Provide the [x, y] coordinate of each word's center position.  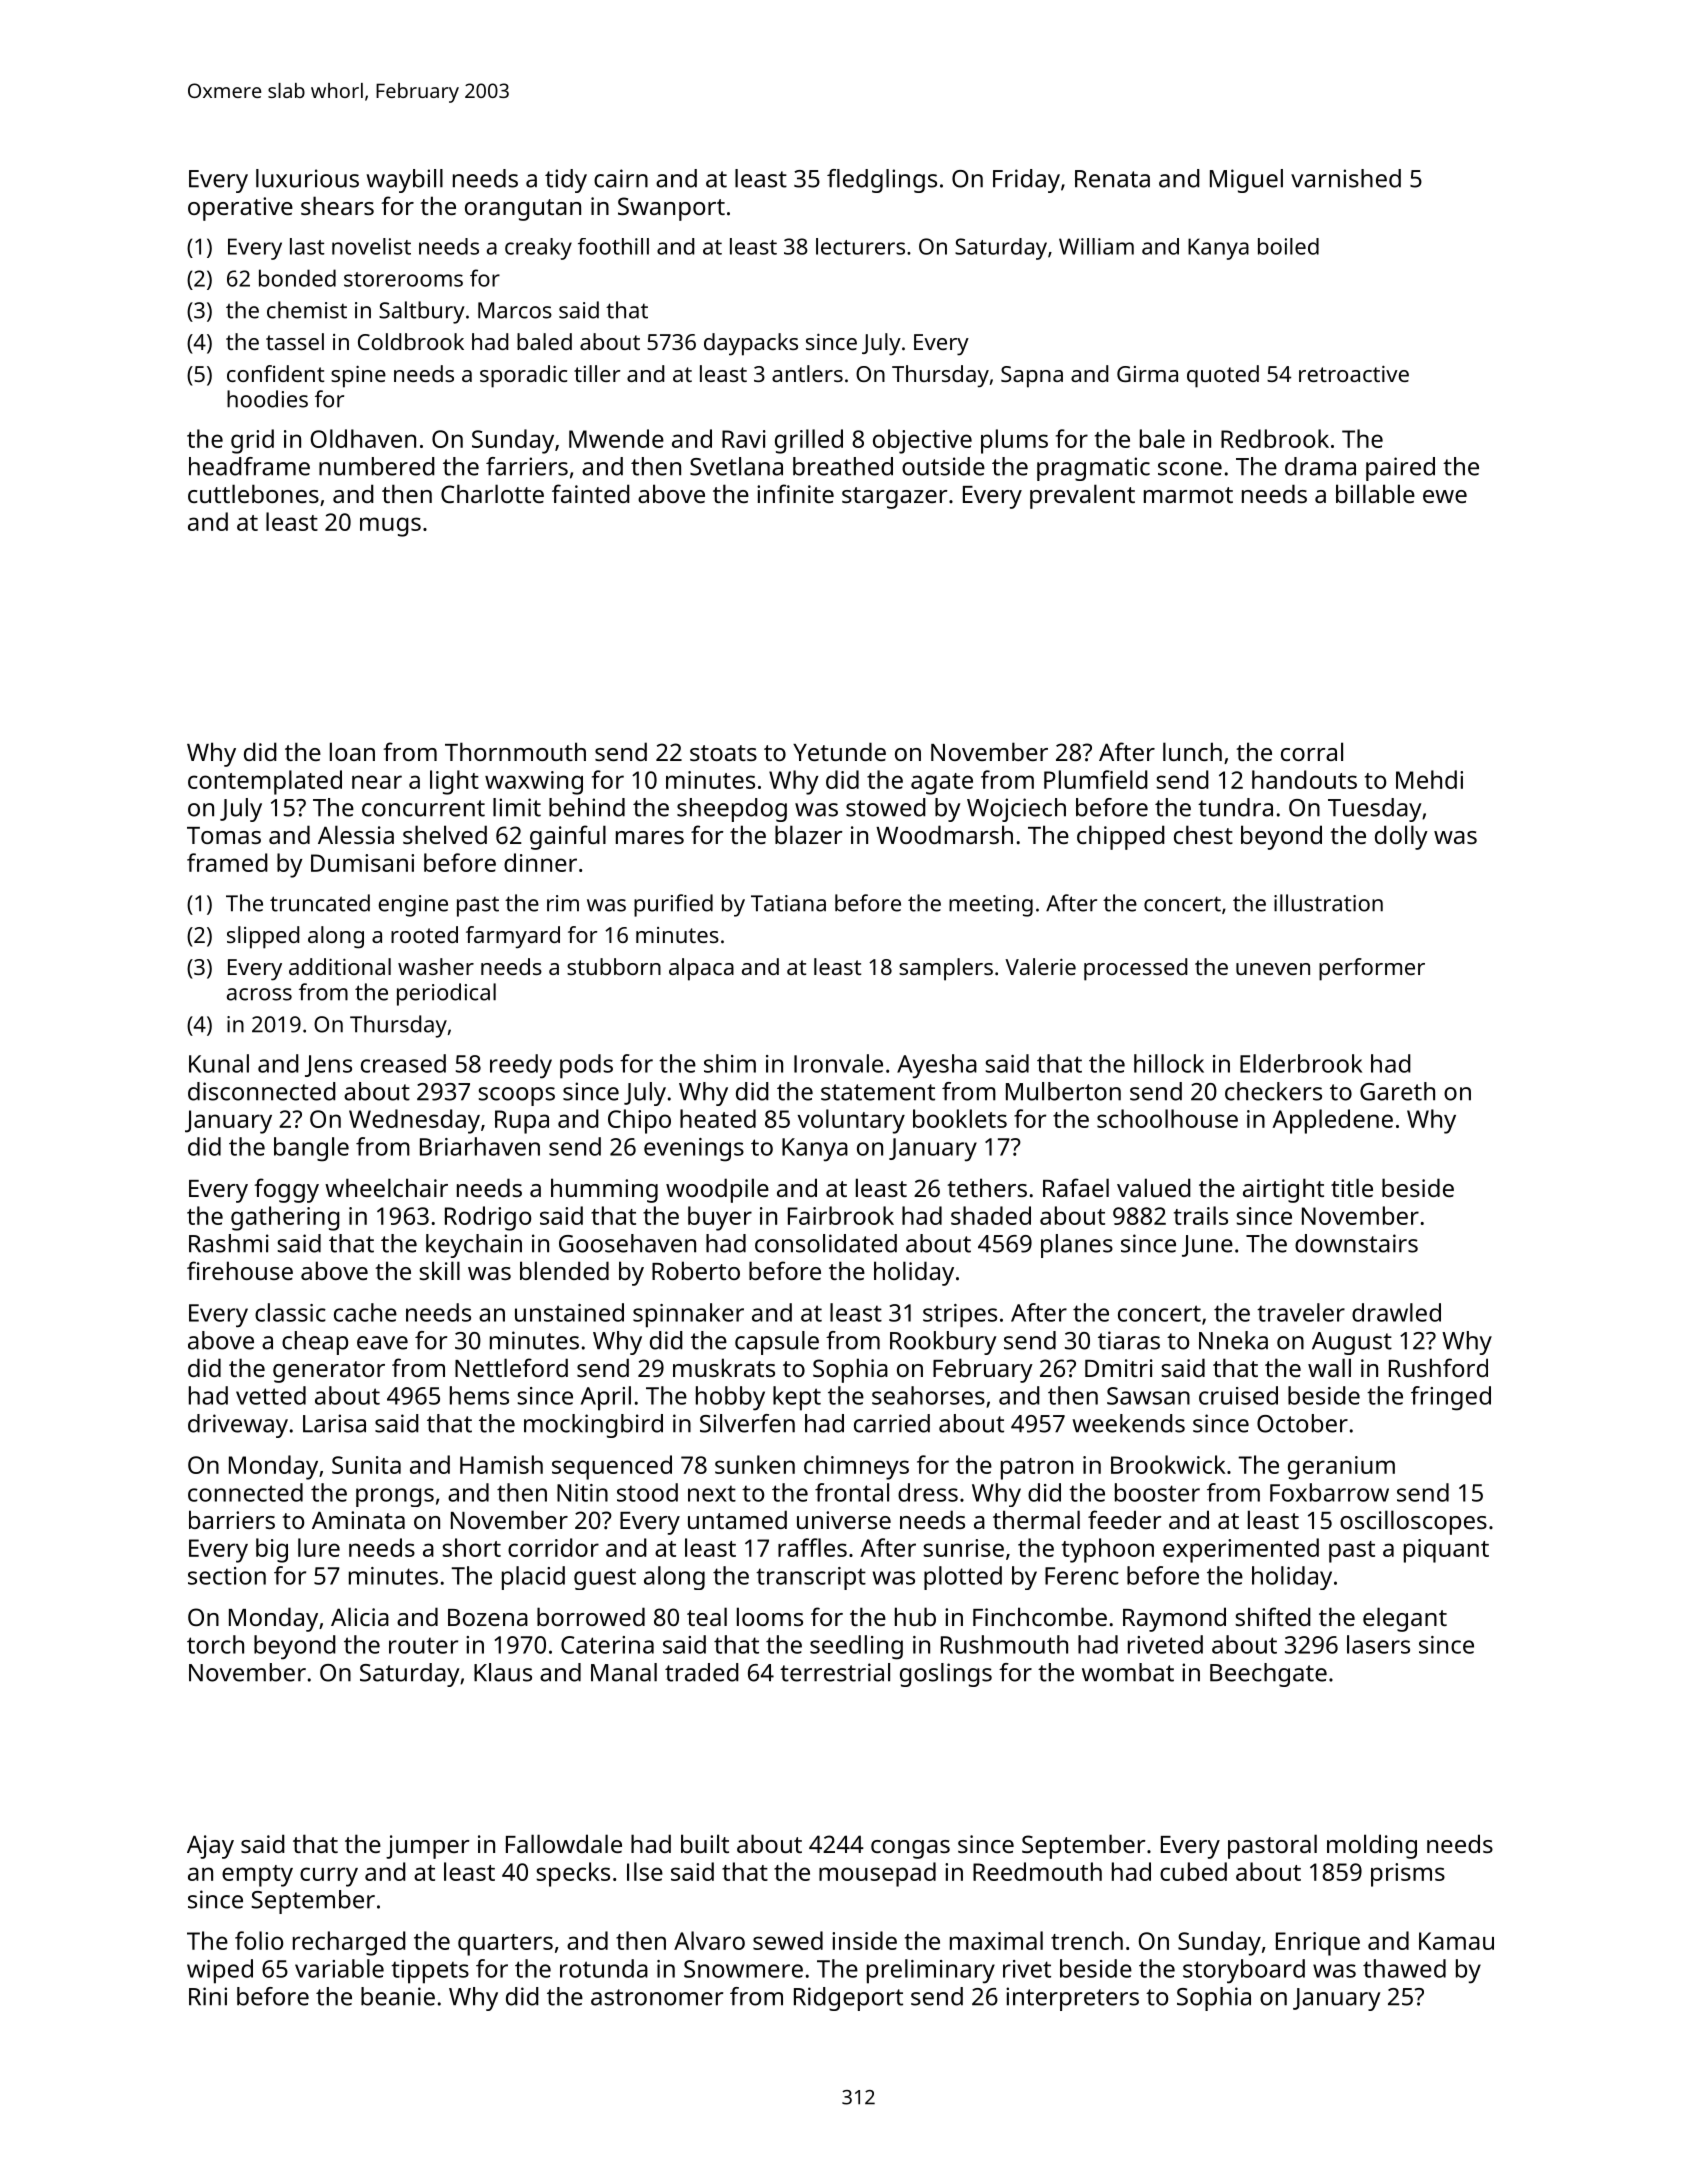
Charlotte [492, 493]
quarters [505, 1945]
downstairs [1356, 1243]
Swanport [671, 209]
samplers [946, 969]
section [227, 1576]
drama [1320, 466]
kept [797, 1398]
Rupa [522, 1122]
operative [240, 209]
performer [1372, 969]
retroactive [1354, 373]
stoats [723, 753]
